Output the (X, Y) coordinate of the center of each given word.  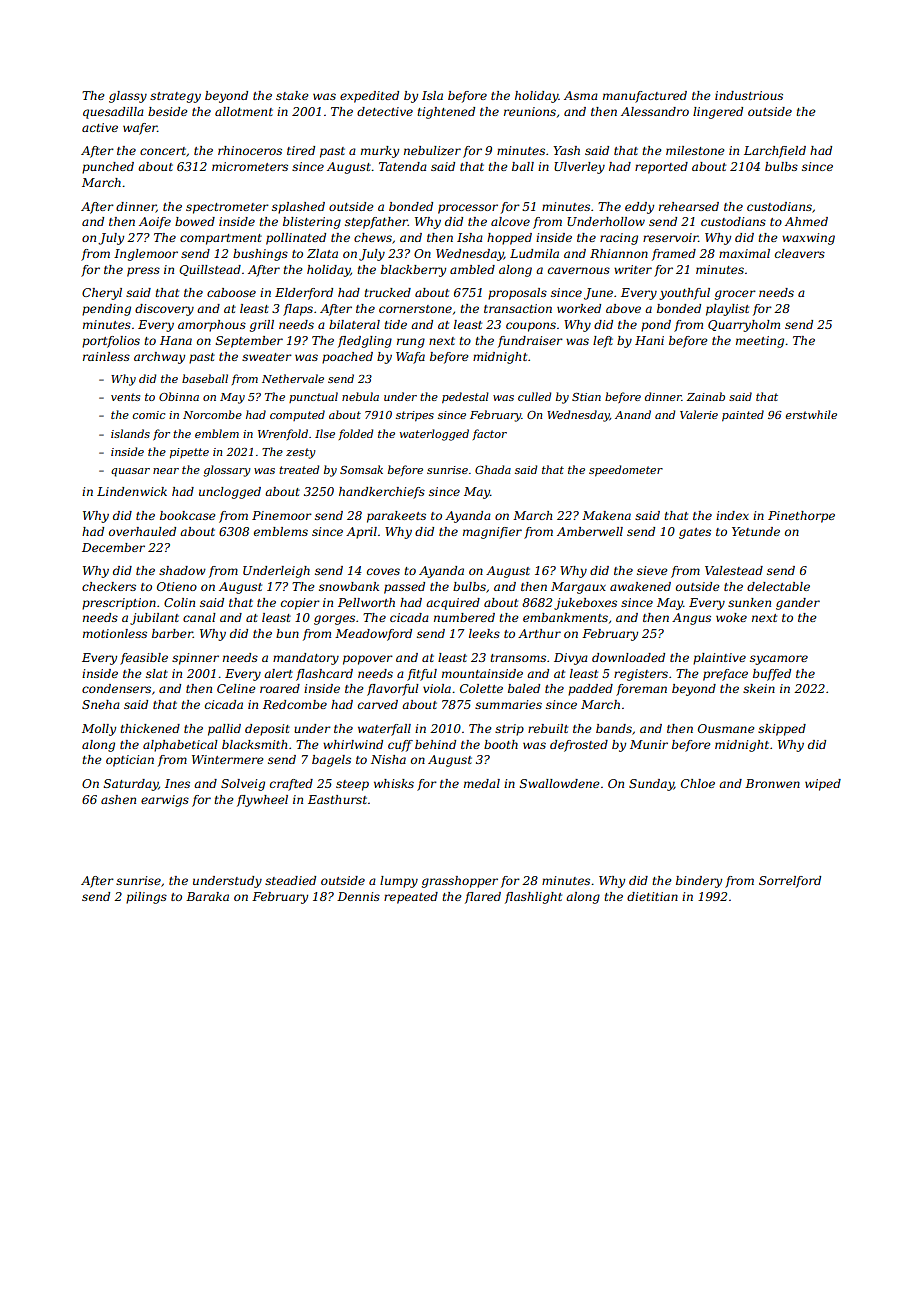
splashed (298, 208)
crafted (291, 785)
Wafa (410, 358)
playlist (727, 310)
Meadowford (373, 635)
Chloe (698, 783)
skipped (782, 730)
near (166, 471)
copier (300, 604)
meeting (760, 342)
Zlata (322, 253)
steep (352, 785)
